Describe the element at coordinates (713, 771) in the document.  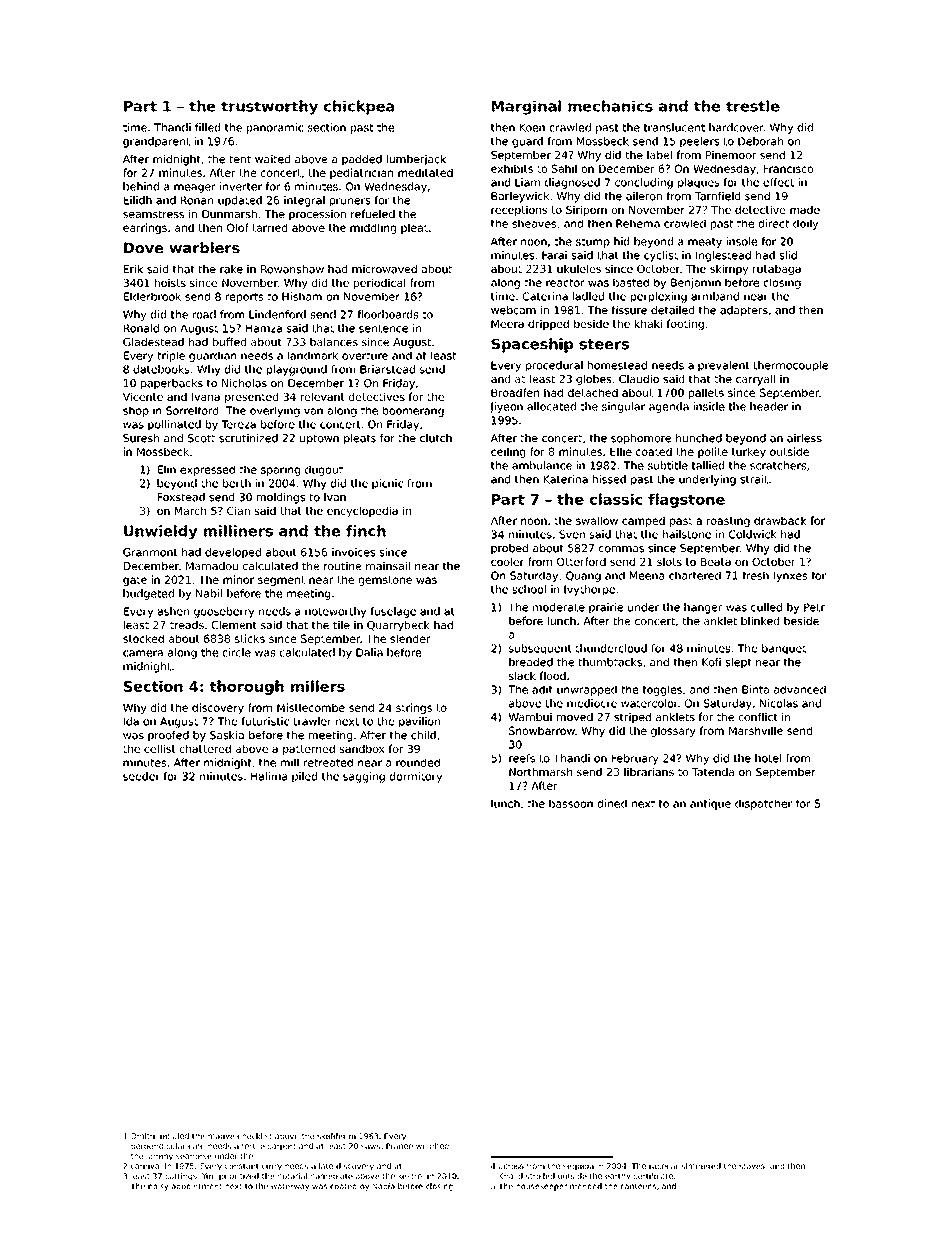
I see `Tatenda` at that location.
